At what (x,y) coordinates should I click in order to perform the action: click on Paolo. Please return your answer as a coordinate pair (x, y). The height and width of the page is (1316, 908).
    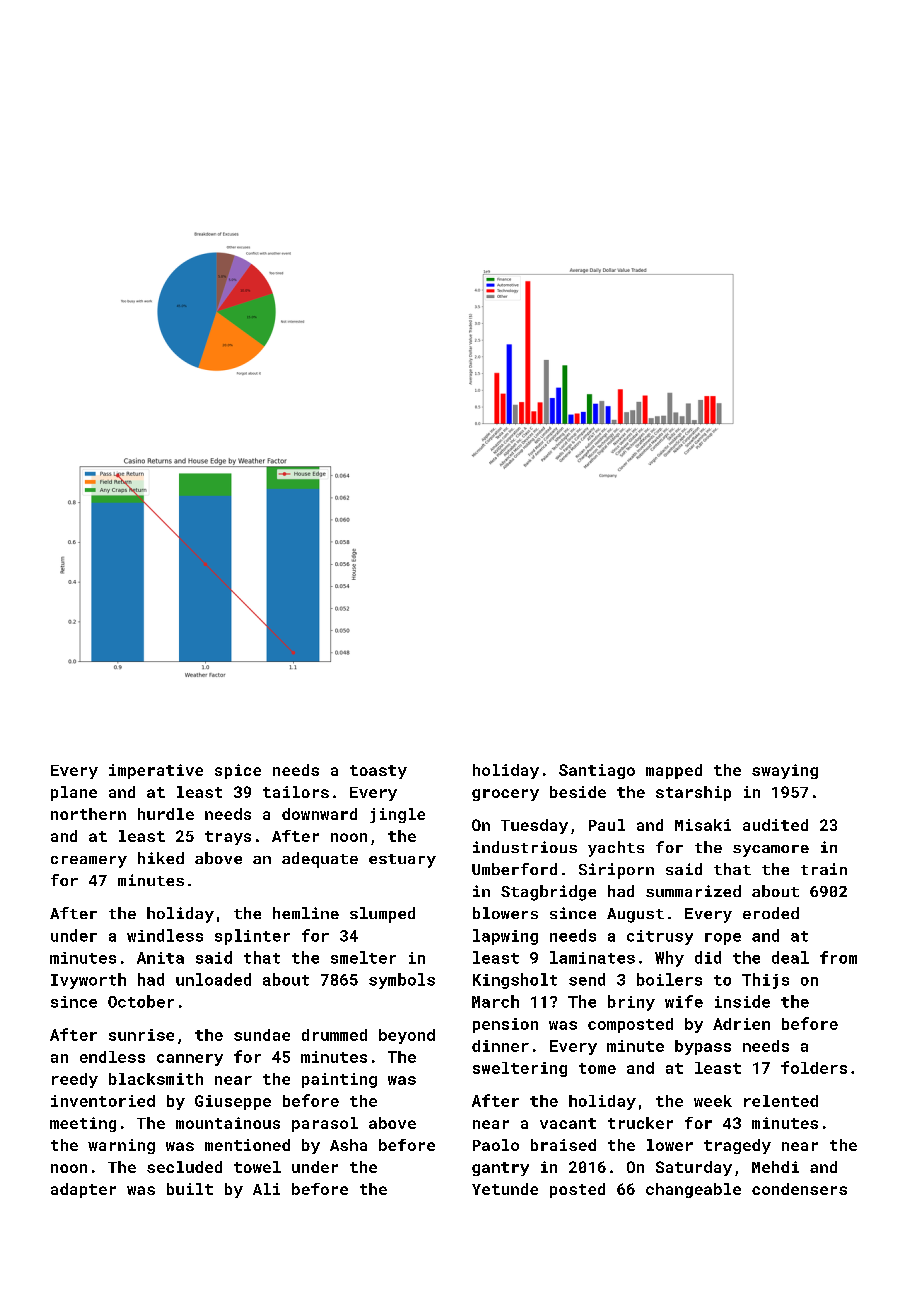
    Looking at the image, I should click on (496, 1145).
